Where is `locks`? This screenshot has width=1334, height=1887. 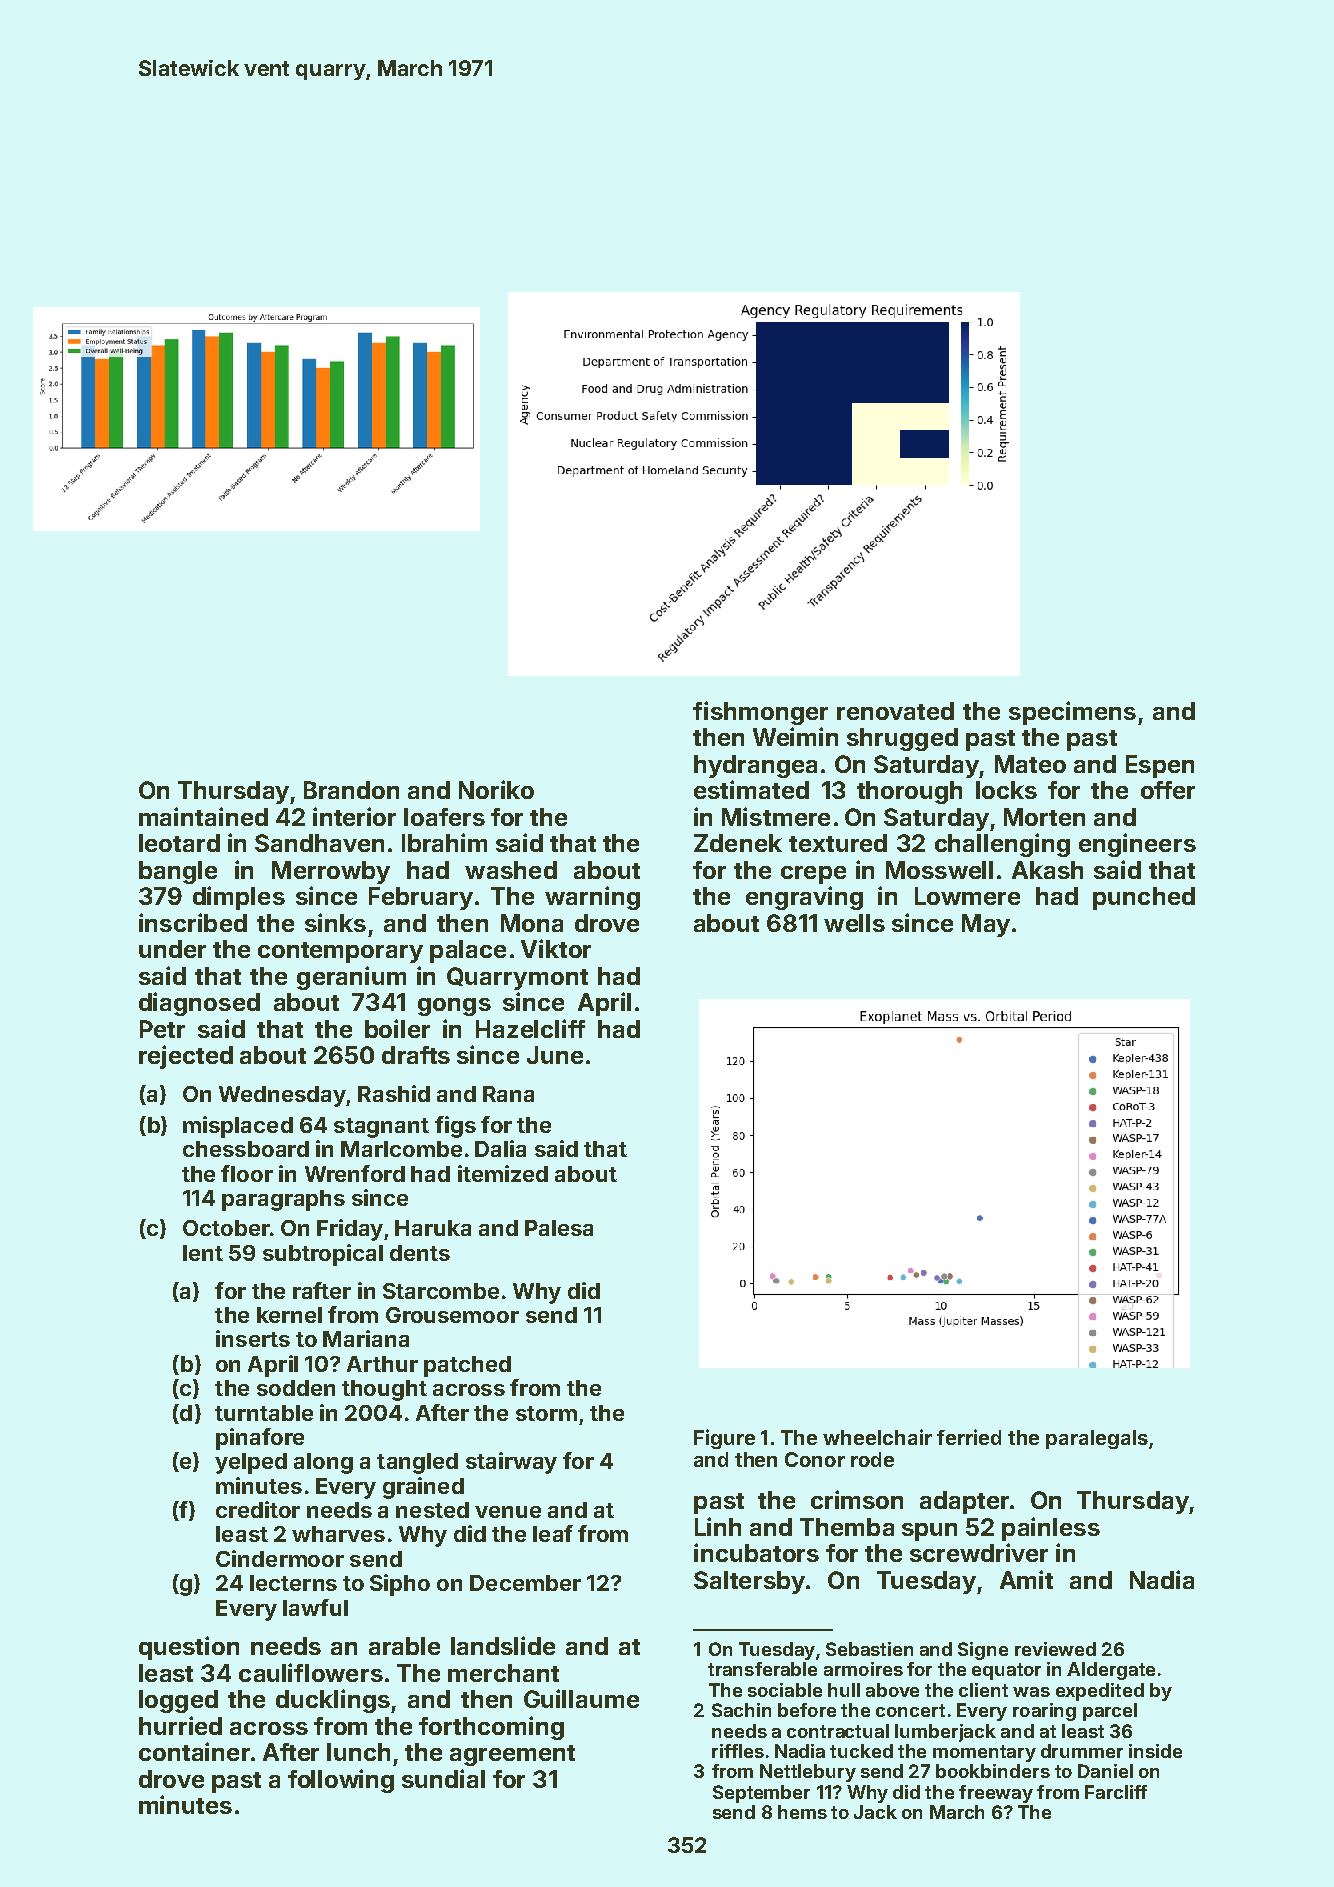
locks is located at coordinates (1006, 790).
